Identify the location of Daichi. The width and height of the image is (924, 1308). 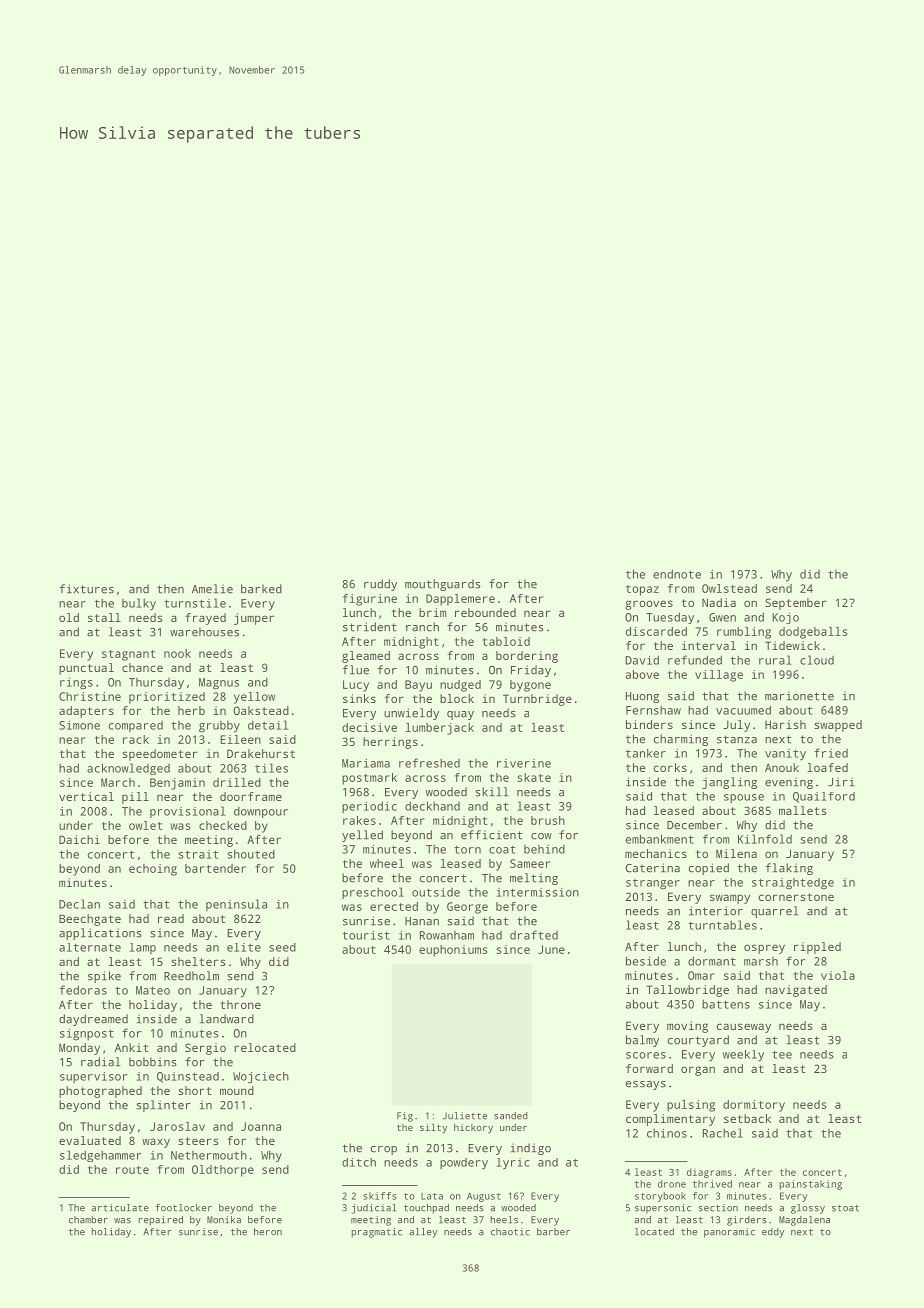
(79, 839).
